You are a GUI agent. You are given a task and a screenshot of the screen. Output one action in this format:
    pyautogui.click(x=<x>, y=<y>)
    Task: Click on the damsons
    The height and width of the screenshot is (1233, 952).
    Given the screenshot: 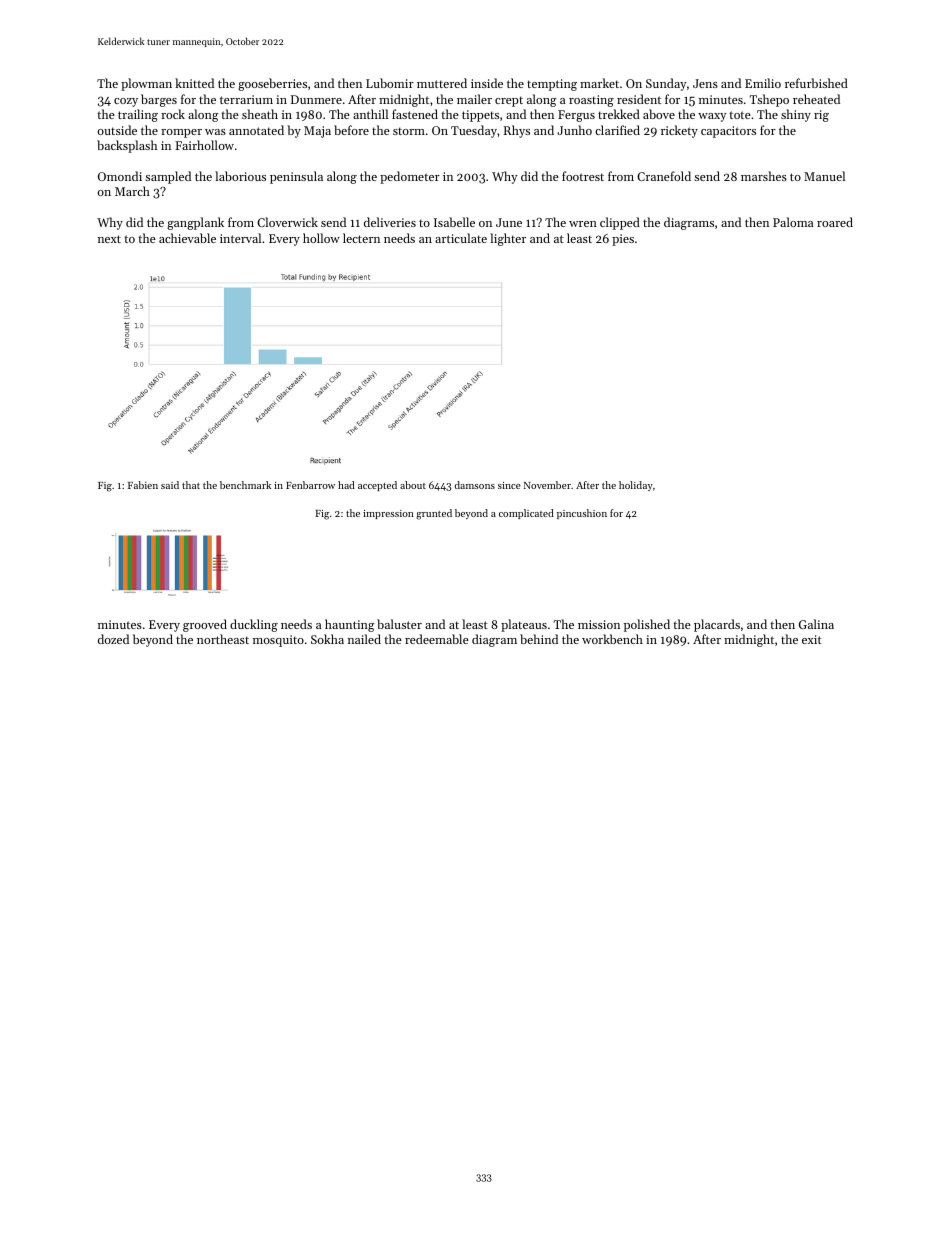 What is the action you would take?
    pyautogui.click(x=475, y=485)
